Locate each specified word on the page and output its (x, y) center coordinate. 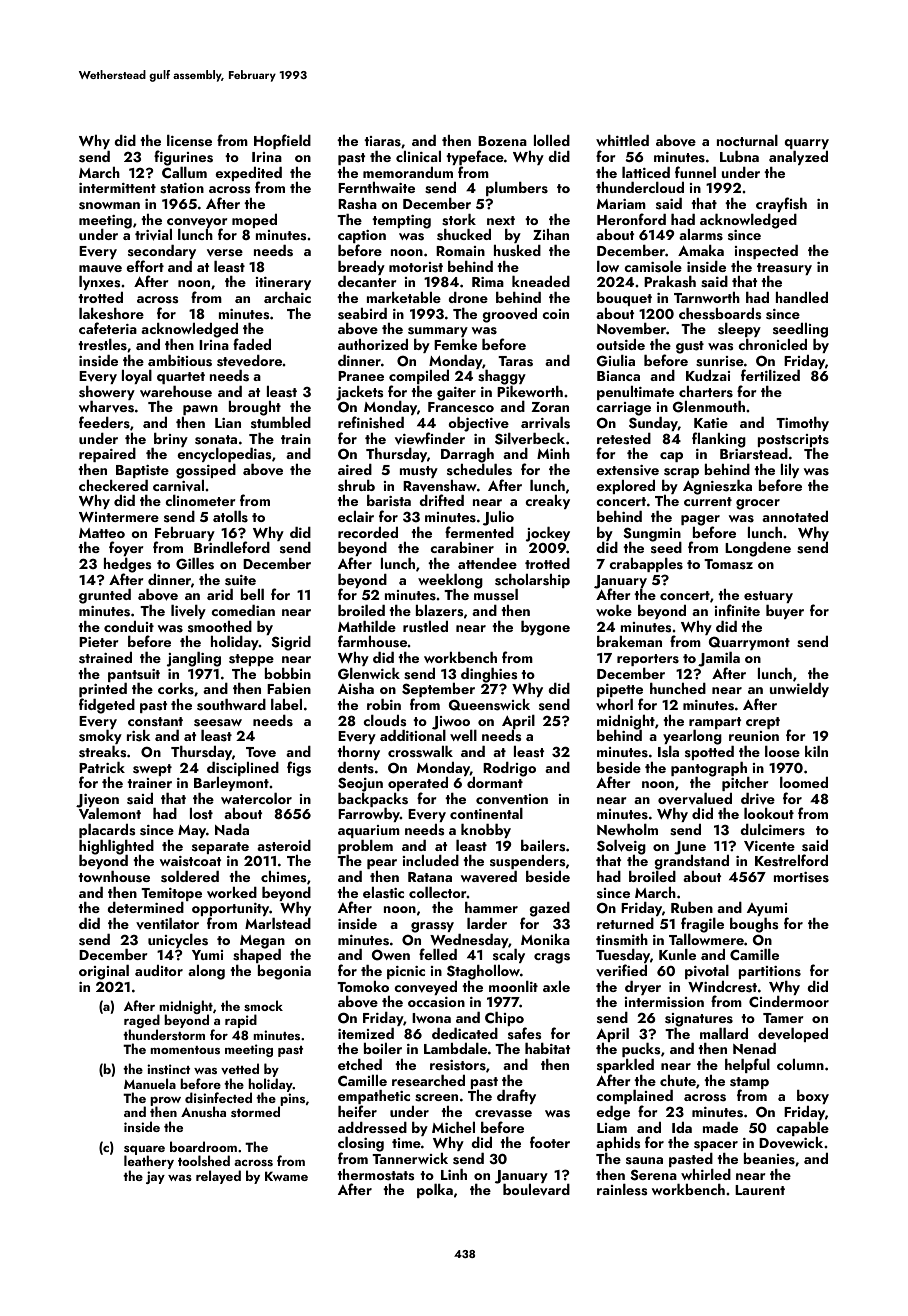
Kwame (286, 1176)
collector (438, 892)
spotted (709, 753)
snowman (109, 206)
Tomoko (363, 986)
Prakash (670, 282)
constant (155, 722)
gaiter (456, 394)
